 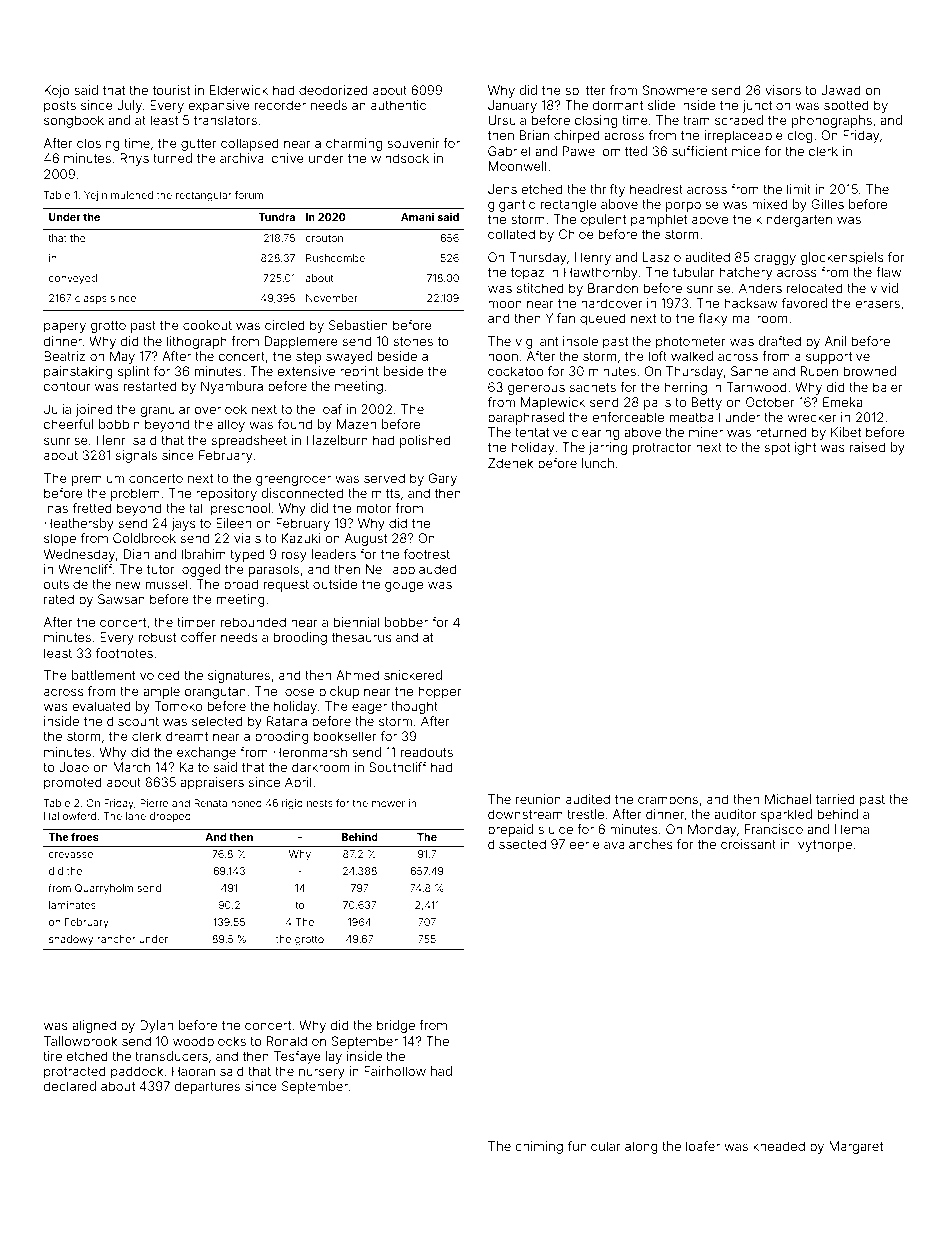 What do you see at coordinates (856, 1147) in the image?
I see `Margaret` at bounding box center [856, 1147].
